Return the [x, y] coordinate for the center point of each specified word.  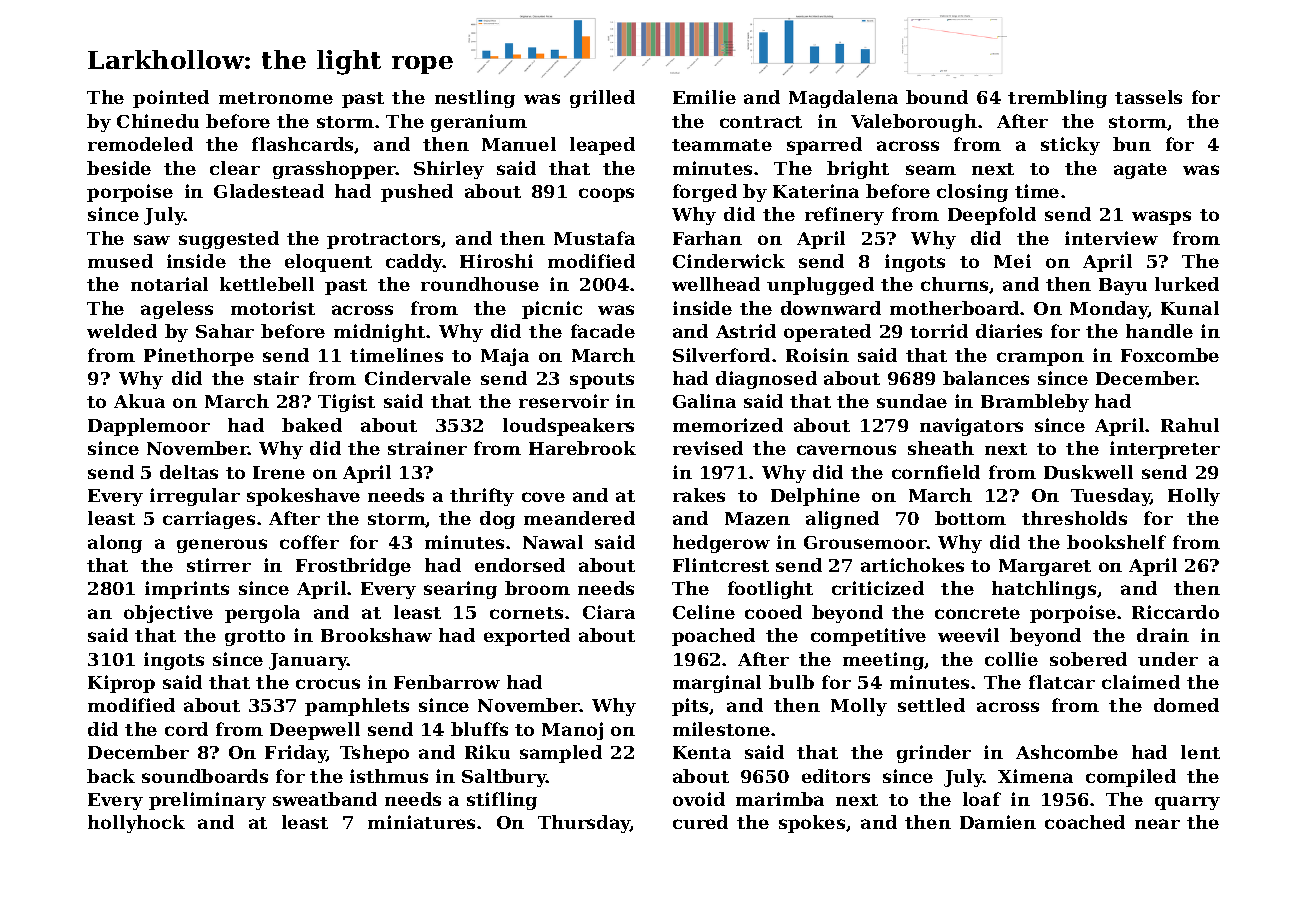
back [111, 776]
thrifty [482, 497]
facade [603, 331]
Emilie [704, 97]
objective [168, 614]
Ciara [609, 612]
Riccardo [1175, 612]
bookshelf [1116, 542]
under [1168, 659]
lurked [1187, 284]
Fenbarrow [447, 682]
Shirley [449, 170]
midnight [379, 333]
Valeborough [914, 123]
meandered [579, 518]
